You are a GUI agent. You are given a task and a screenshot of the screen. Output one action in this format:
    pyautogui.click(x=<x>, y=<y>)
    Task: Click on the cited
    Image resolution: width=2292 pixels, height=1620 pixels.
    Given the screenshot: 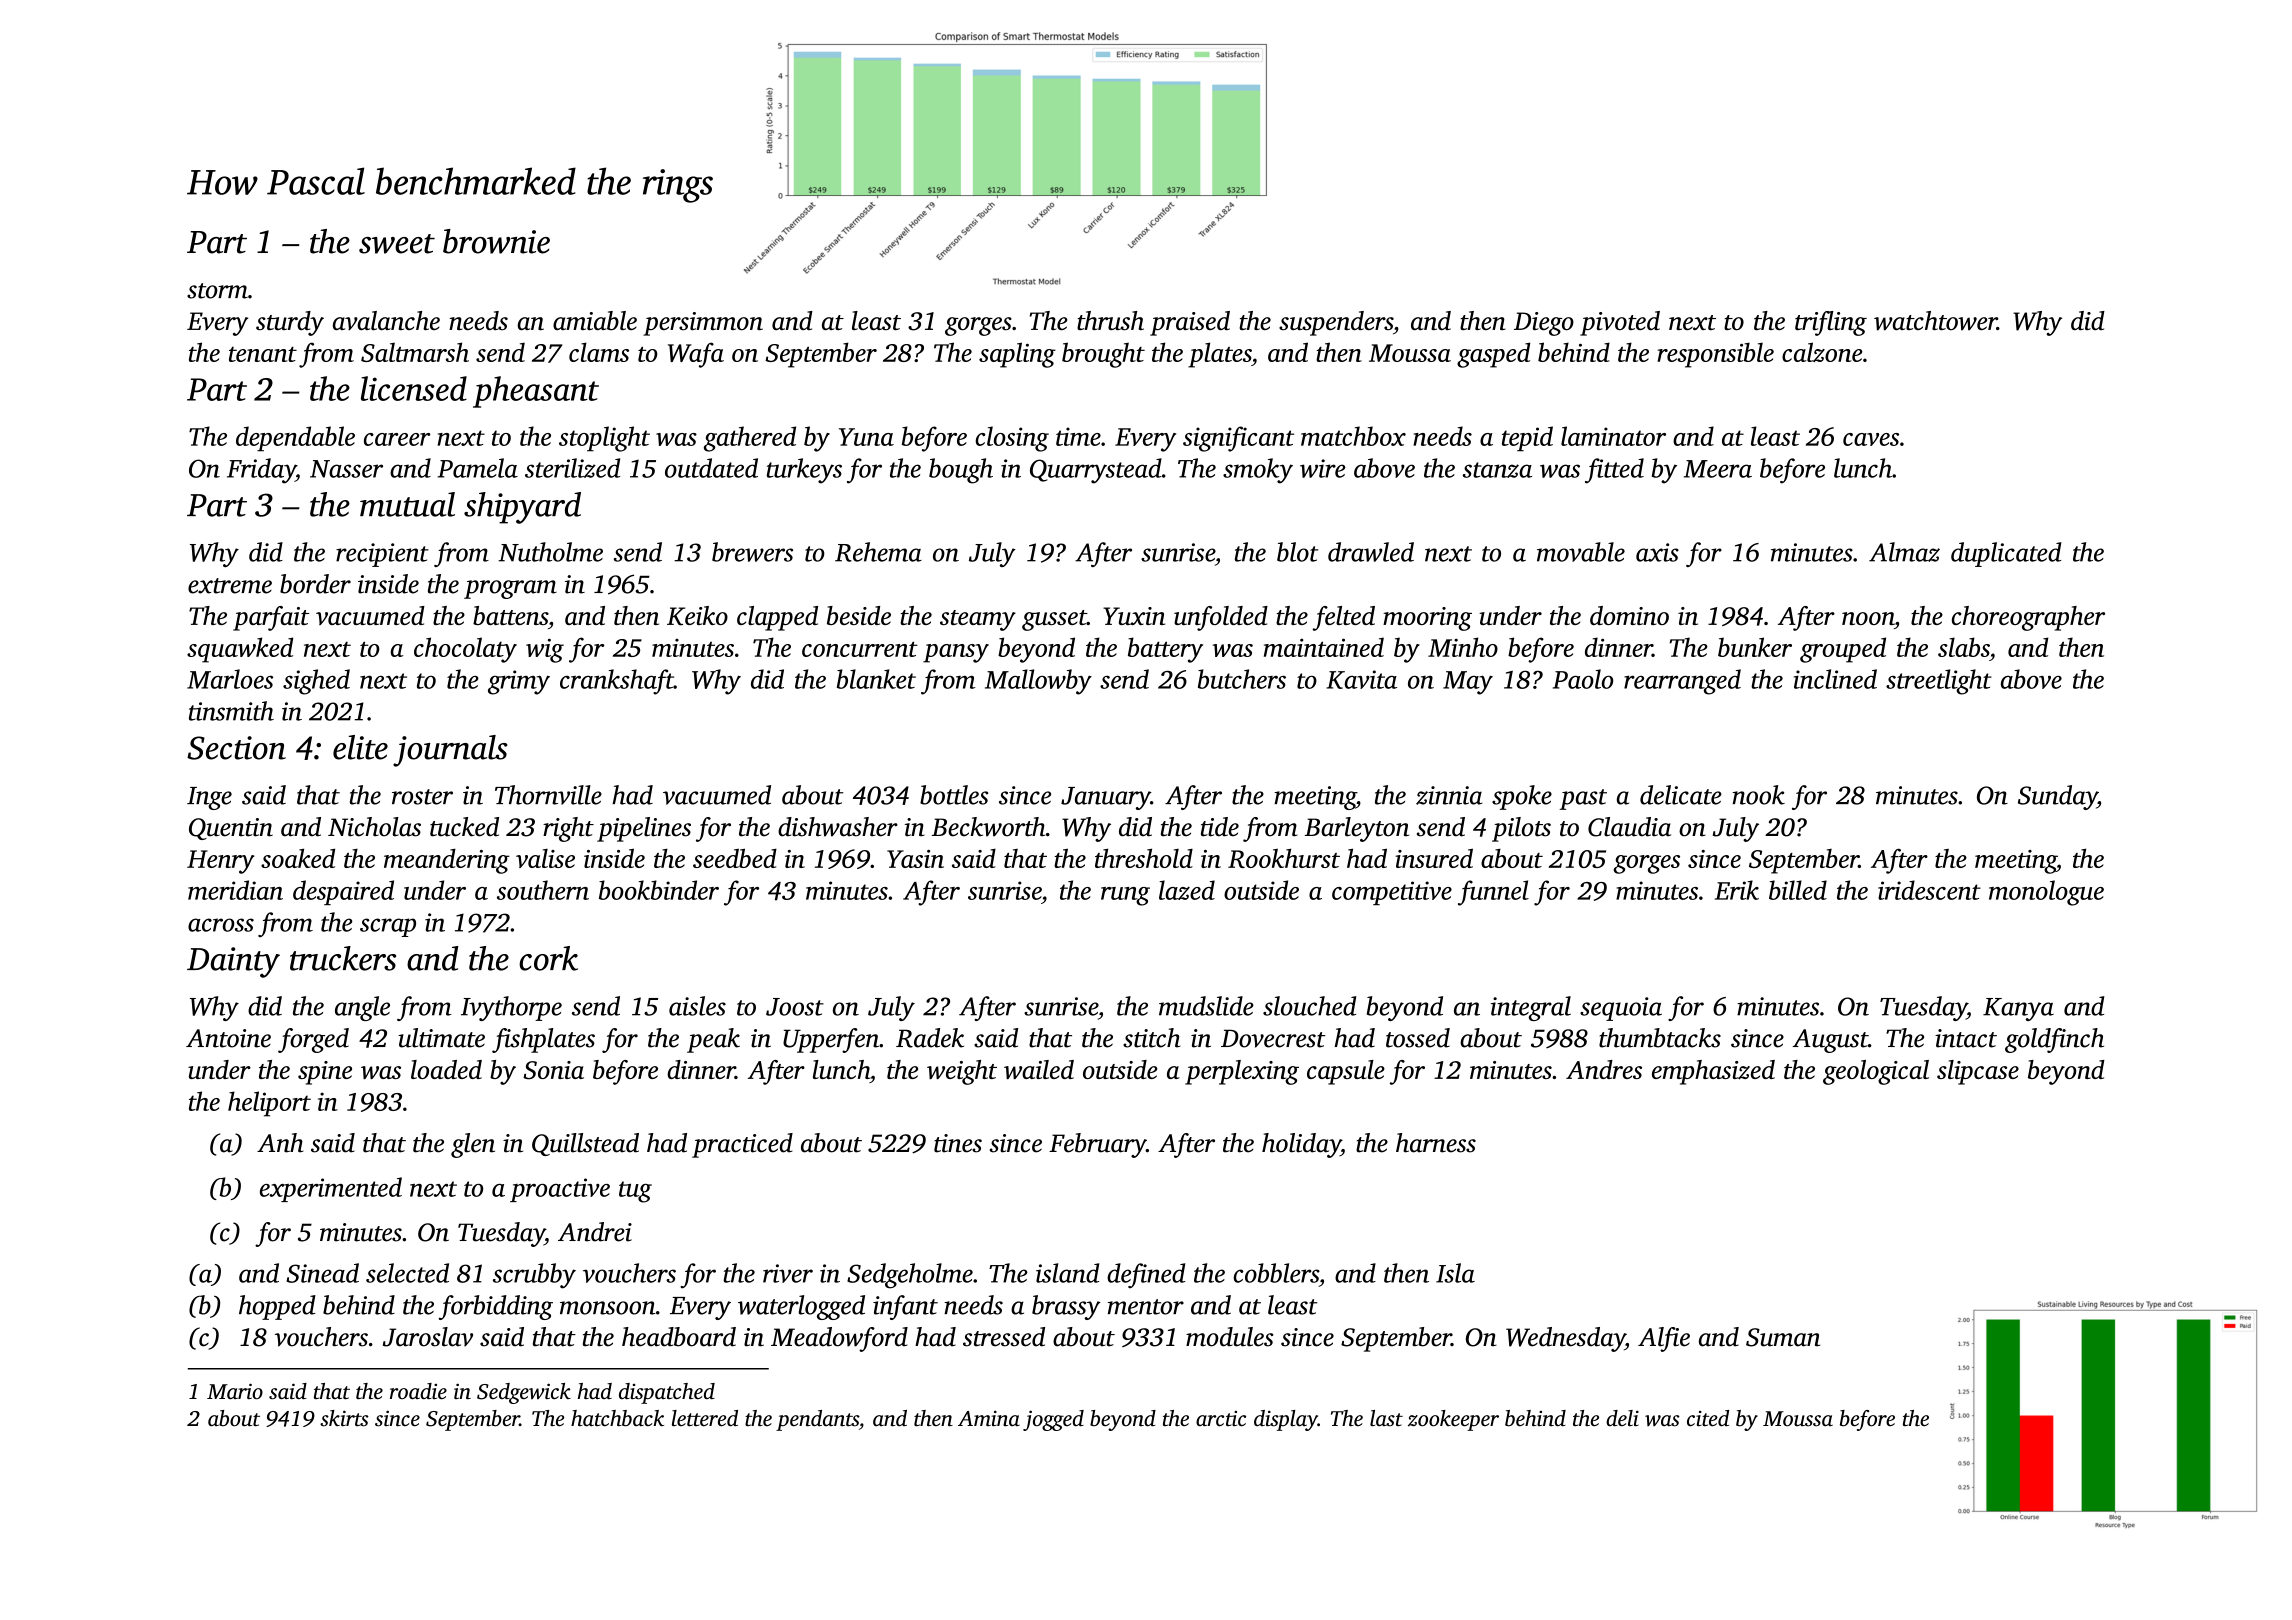 What is the action you would take?
    pyautogui.click(x=1708, y=1418)
